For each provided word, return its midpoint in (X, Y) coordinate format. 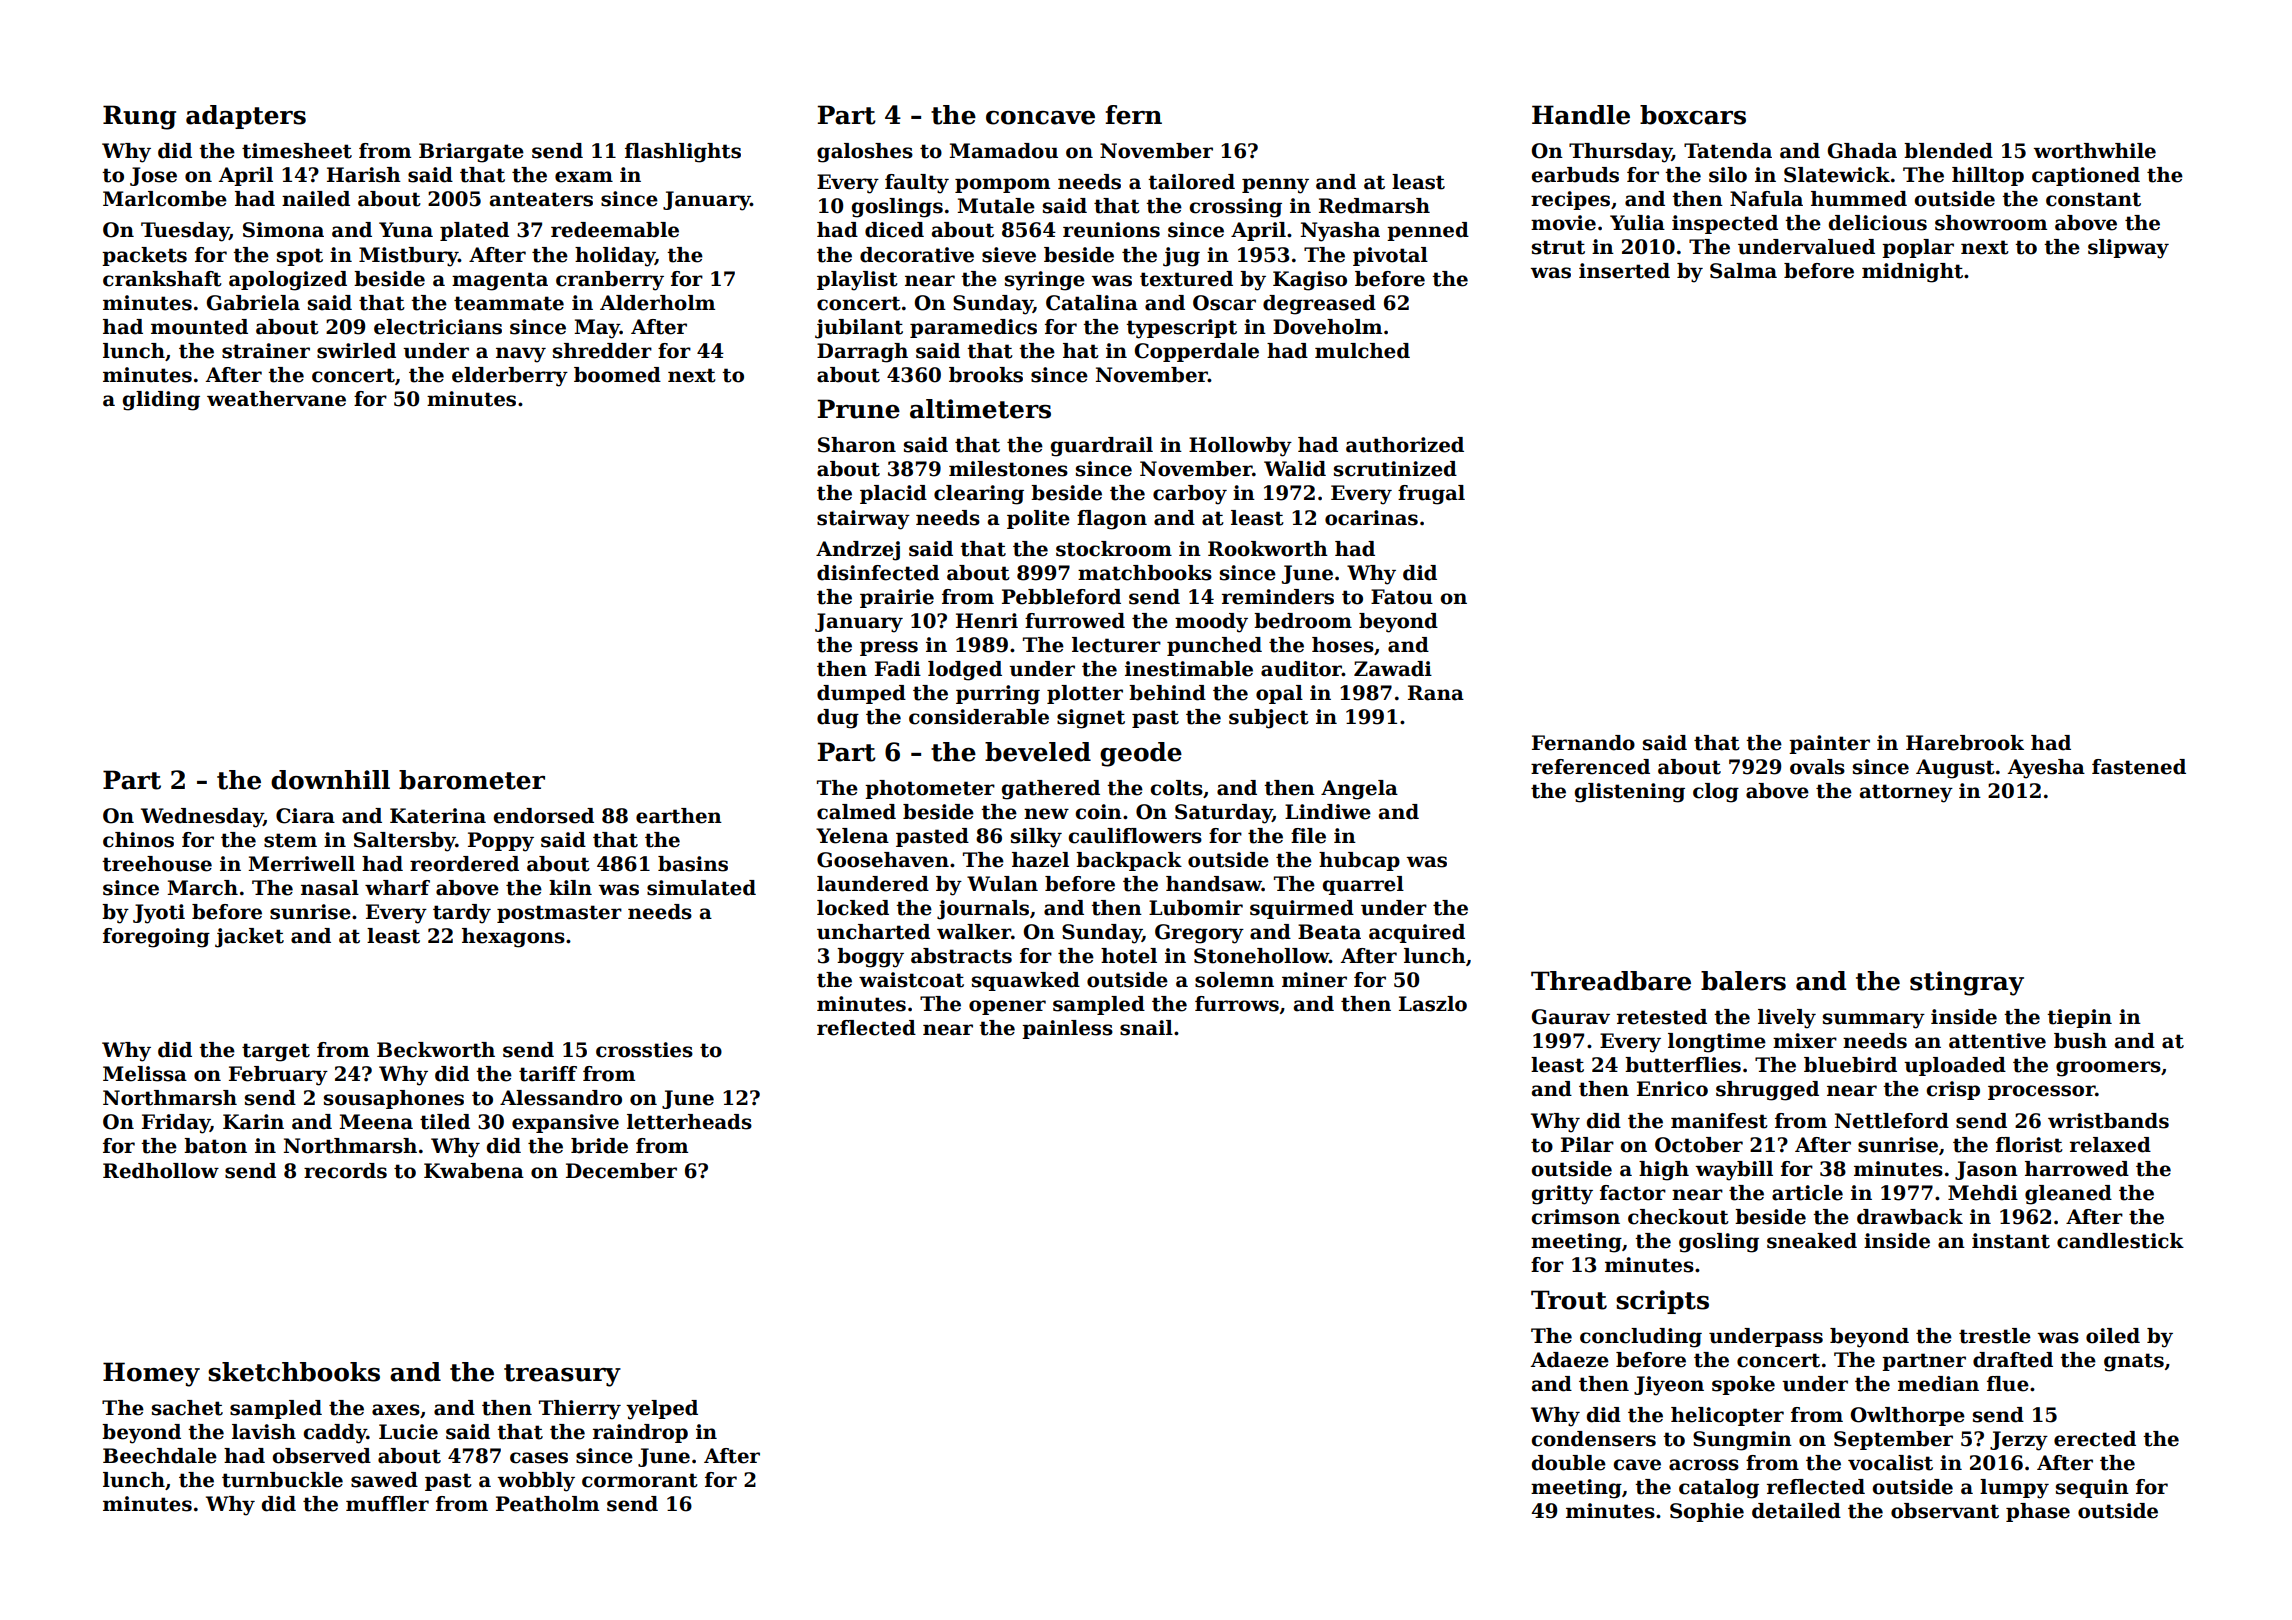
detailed (1796, 1511)
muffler (387, 1504)
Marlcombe (165, 199)
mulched (1362, 351)
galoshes (865, 153)
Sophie (1707, 1512)
